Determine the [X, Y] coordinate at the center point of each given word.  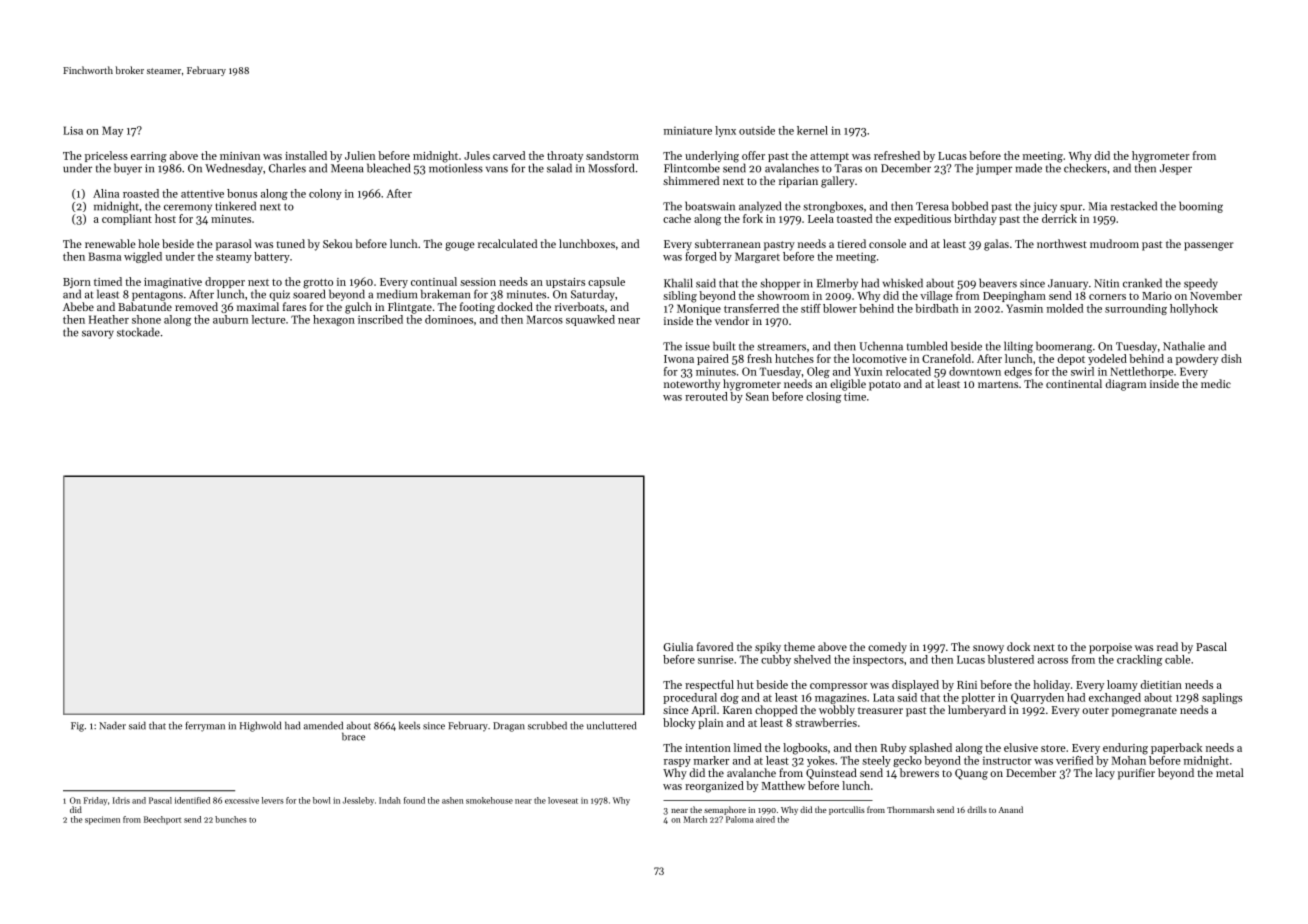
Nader [112, 725]
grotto [318, 284]
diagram [1126, 385]
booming [1201, 207]
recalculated [507, 243]
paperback [1176, 748]
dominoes [449, 319]
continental [1074, 383]
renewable [110, 243]
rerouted [706, 396]
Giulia [678, 646]
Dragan [509, 727]
